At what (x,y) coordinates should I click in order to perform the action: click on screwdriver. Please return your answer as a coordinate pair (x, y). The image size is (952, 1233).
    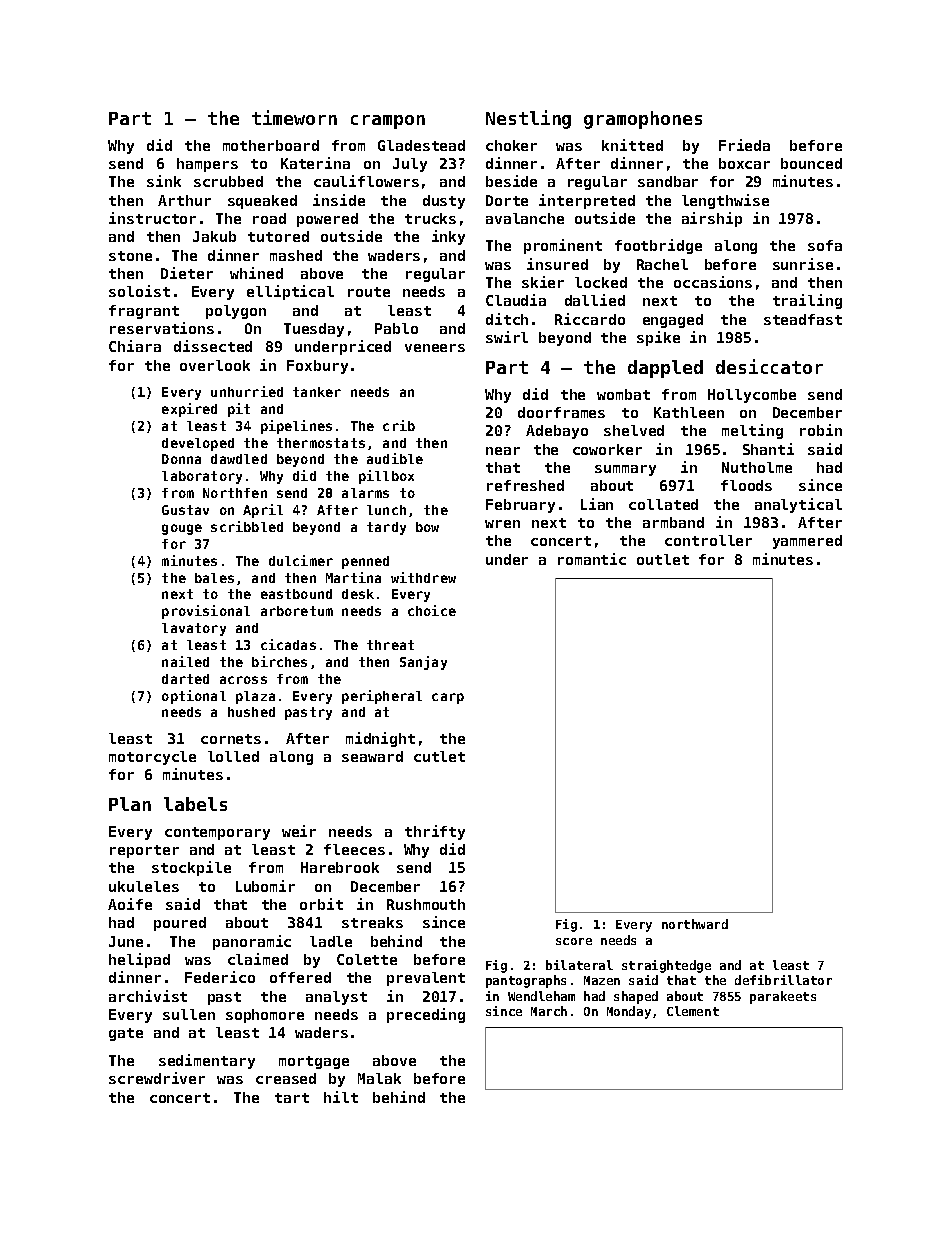
    Looking at the image, I should click on (157, 1078).
